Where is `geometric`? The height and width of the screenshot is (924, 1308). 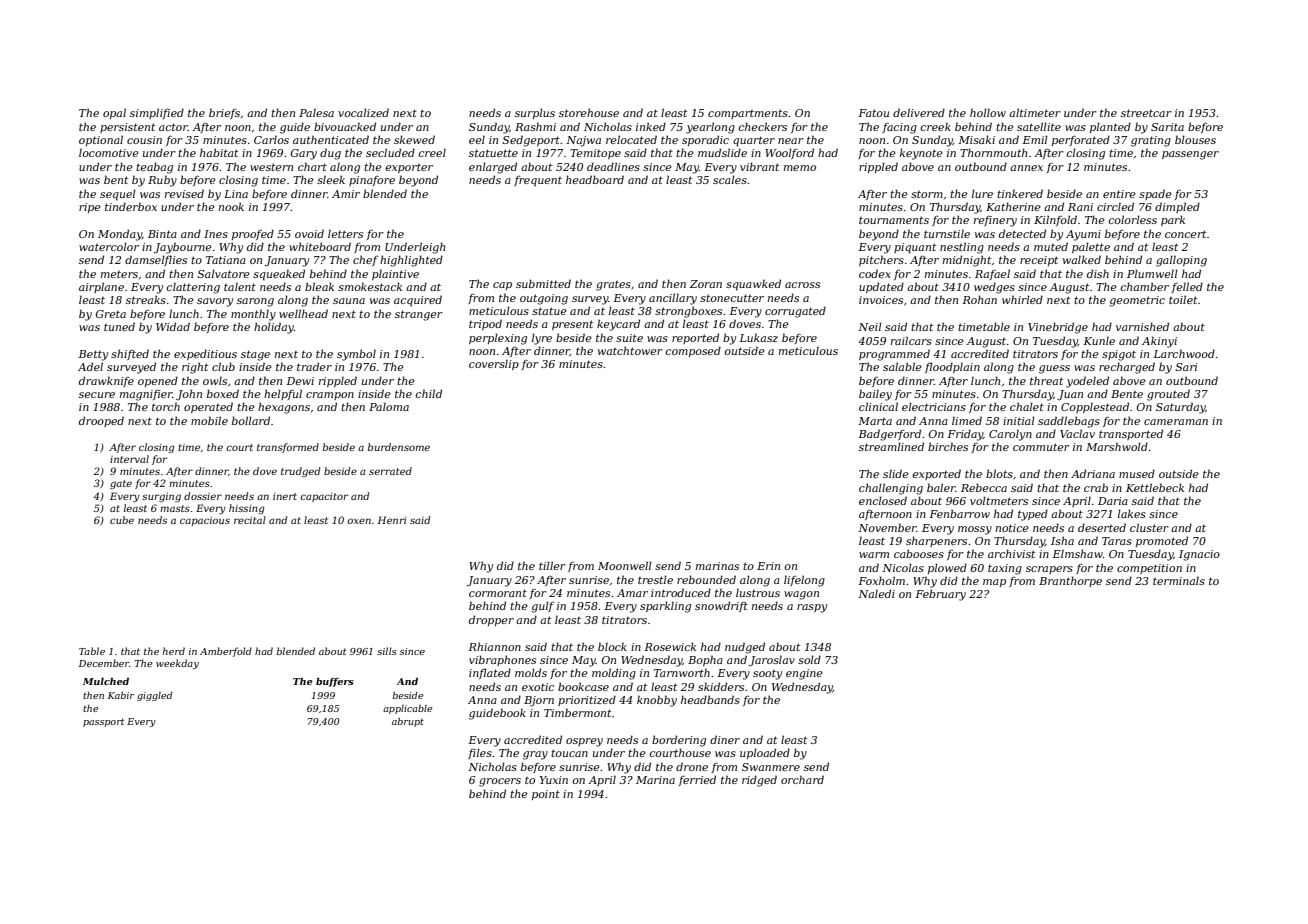 geometric is located at coordinates (1137, 301).
